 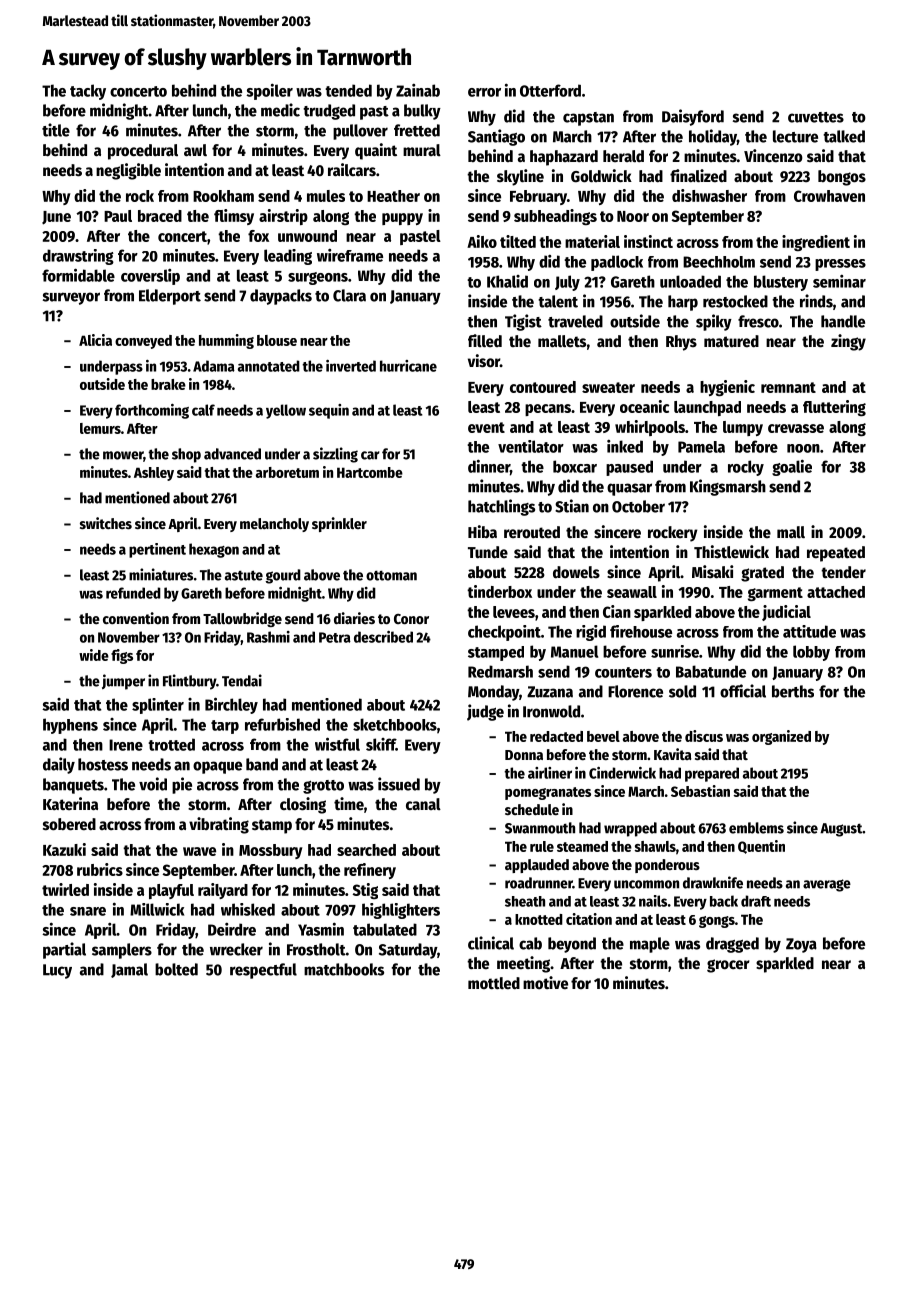 I want to click on Hartcombe, so click(x=370, y=472).
